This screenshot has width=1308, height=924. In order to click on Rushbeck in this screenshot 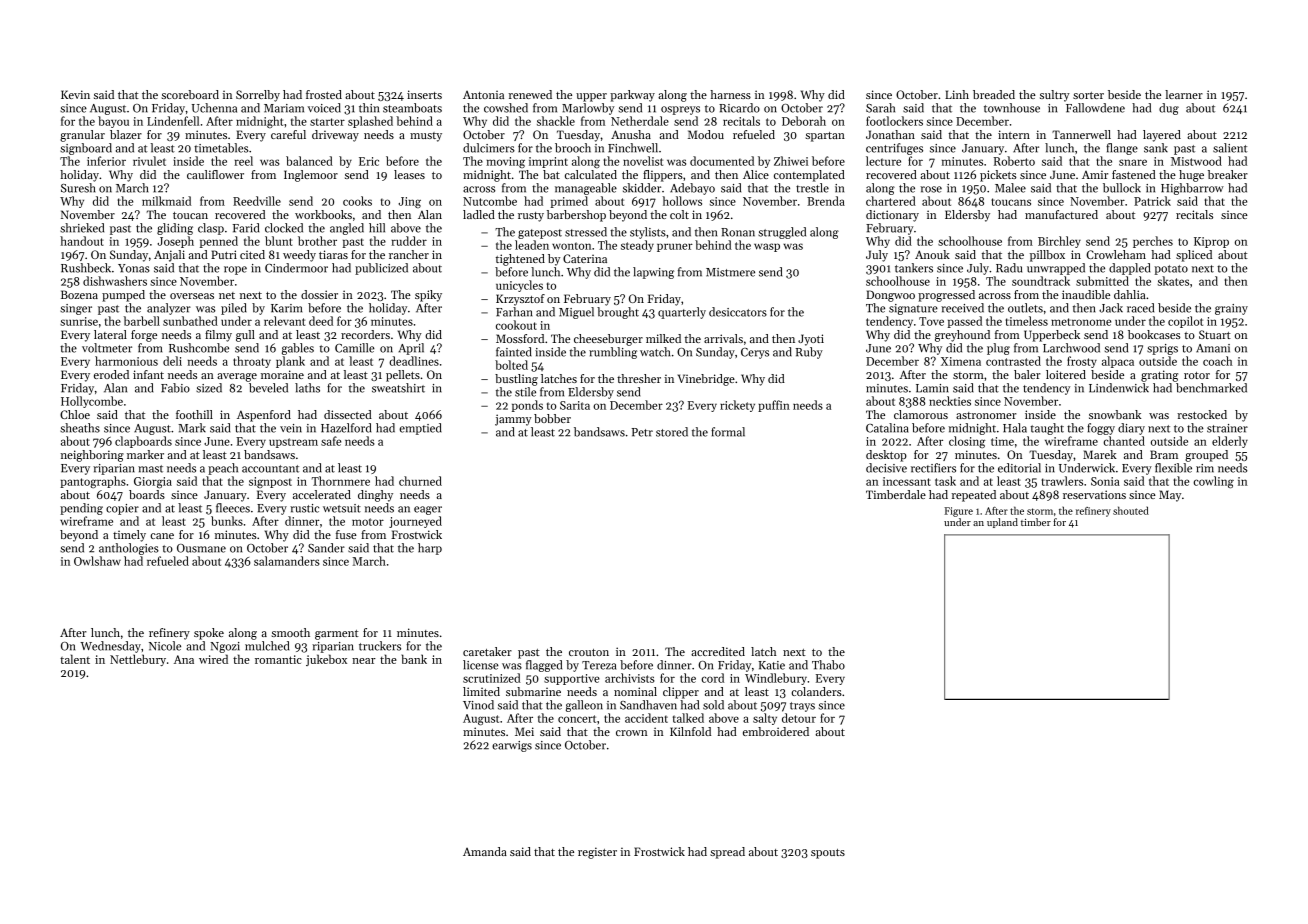, I will do `click(86, 268)`.
